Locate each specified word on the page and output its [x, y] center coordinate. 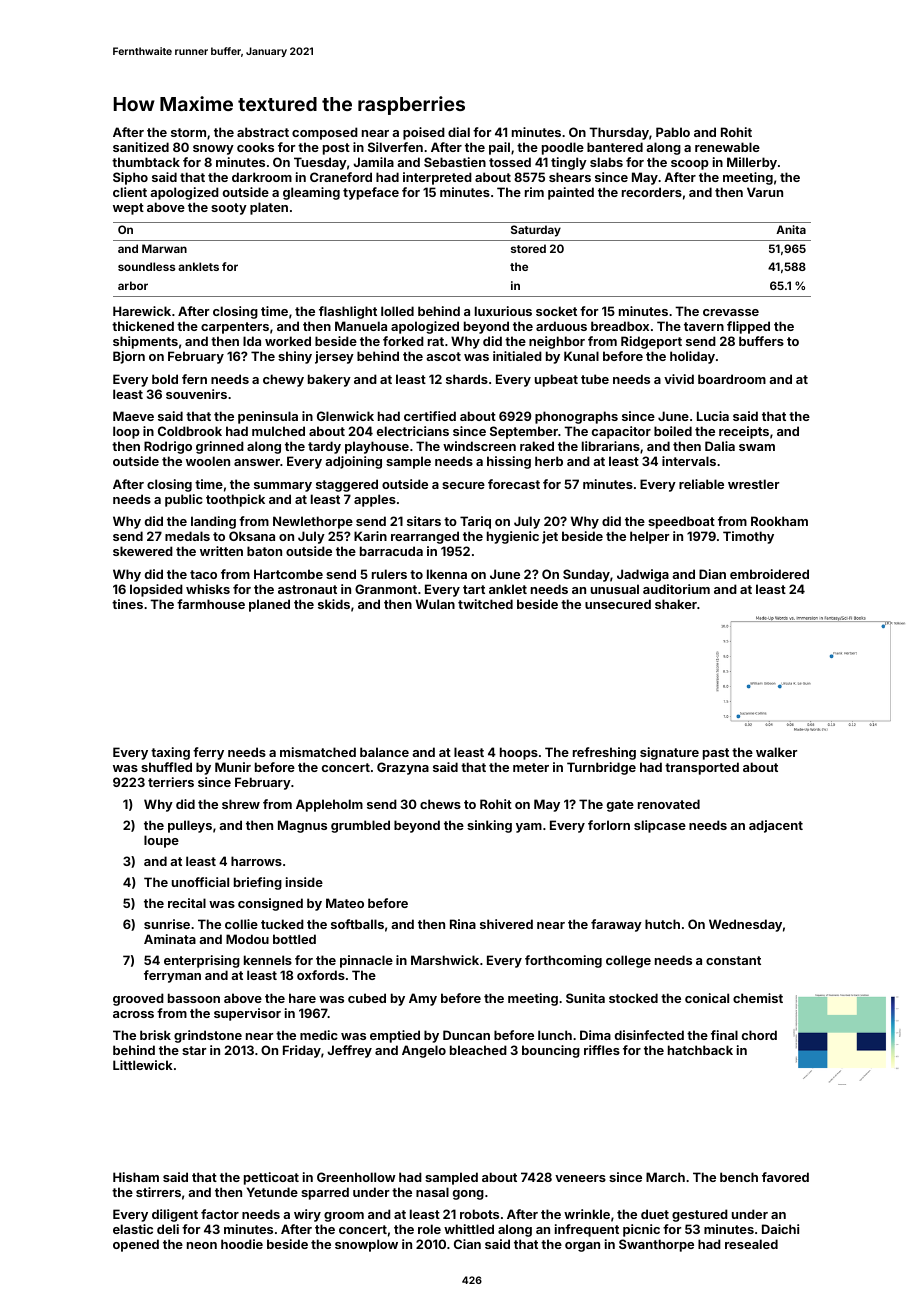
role [429, 1229]
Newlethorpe [313, 522]
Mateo [345, 903]
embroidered [769, 574]
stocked [633, 998]
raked [537, 446]
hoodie [242, 1244]
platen [269, 208]
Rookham [779, 521]
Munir [233, 767]
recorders [652, 192]
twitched [485, 604]
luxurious [503, 311]
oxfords [321, 975]
